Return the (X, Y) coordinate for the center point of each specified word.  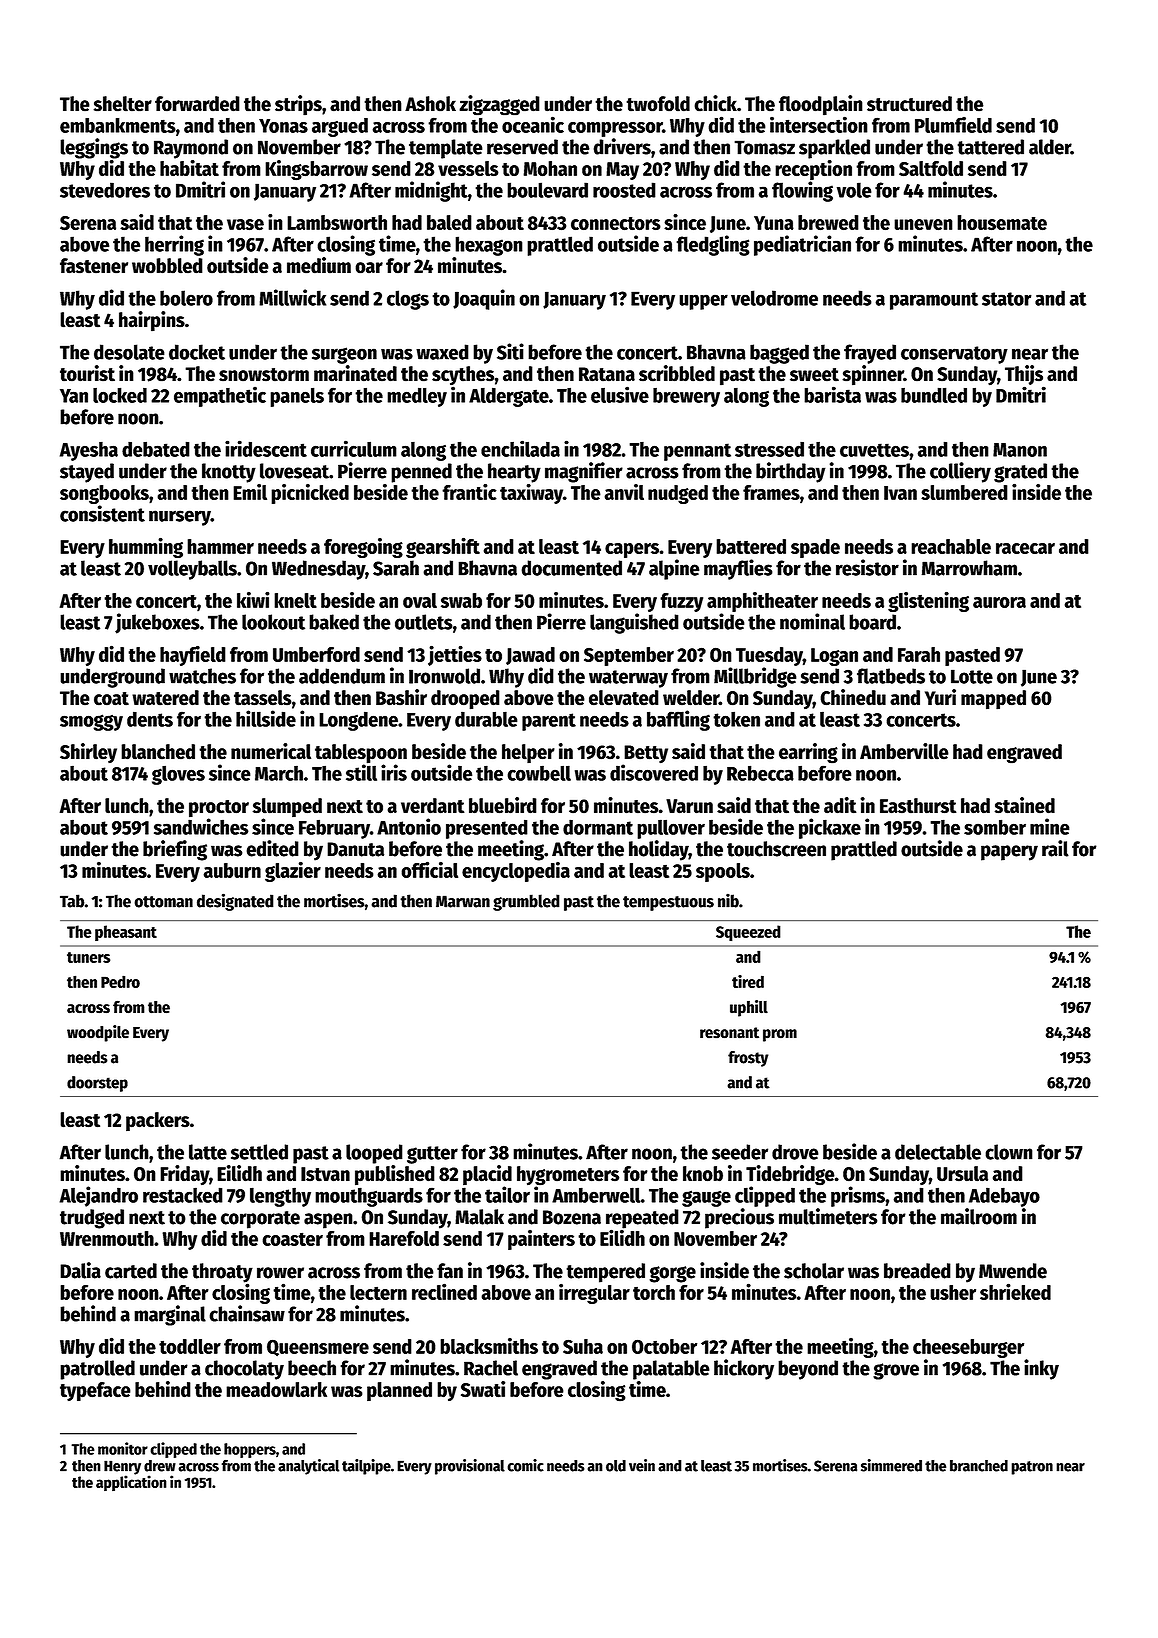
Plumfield (953, 125)
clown (1009, 1152)
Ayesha (89, 451)
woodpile (98, 1033)
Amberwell (596, 1195)
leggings (94, 148)
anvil (624, 492)
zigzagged (499, 105)
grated (1020, 473)
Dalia (80, 1270)
